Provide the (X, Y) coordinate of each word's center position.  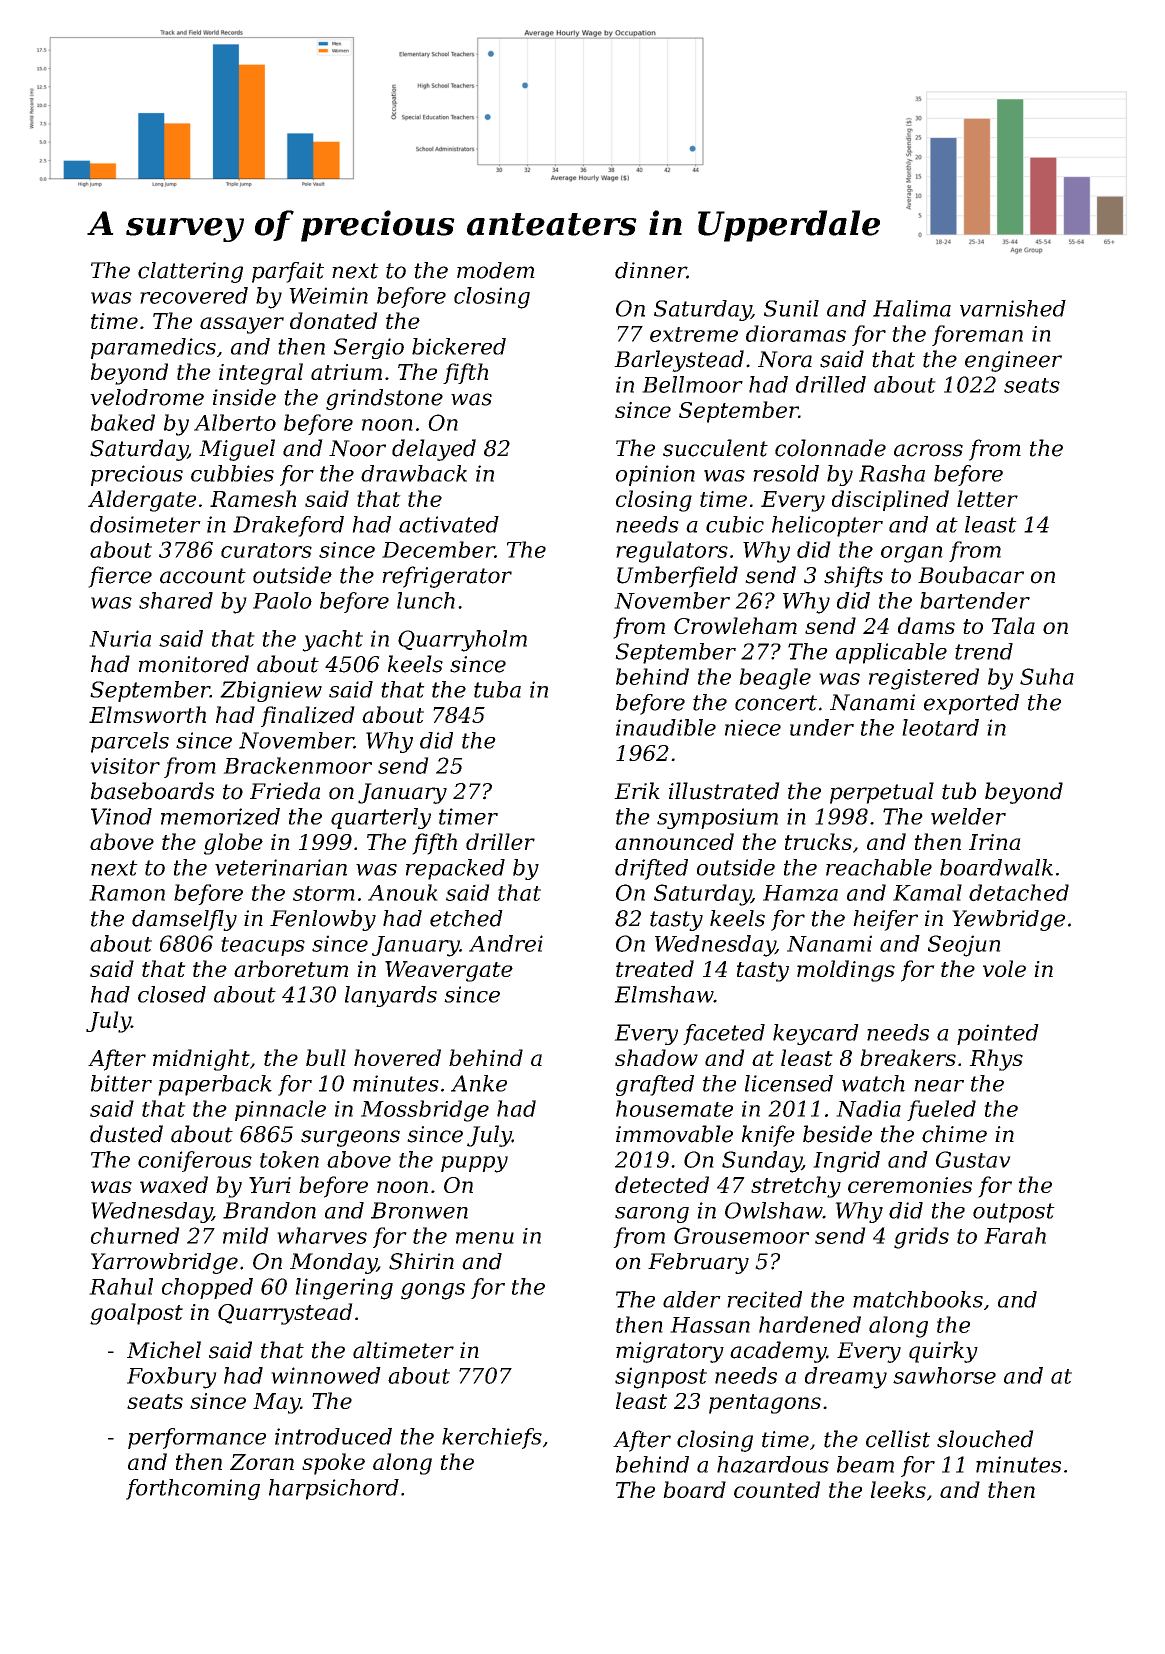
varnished (1013, 308)
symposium (717, 818)
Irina (995, 842)
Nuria (120, 638)
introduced (333, 1436)
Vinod (121, 816)
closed (172, 994)
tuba (497, 689)
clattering (190, 272)
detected (662, 1184)
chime (954, 1134)
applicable (891, 653)
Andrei (506, 943)
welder (968, 816)
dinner (651, 270)
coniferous (195, 1161)
